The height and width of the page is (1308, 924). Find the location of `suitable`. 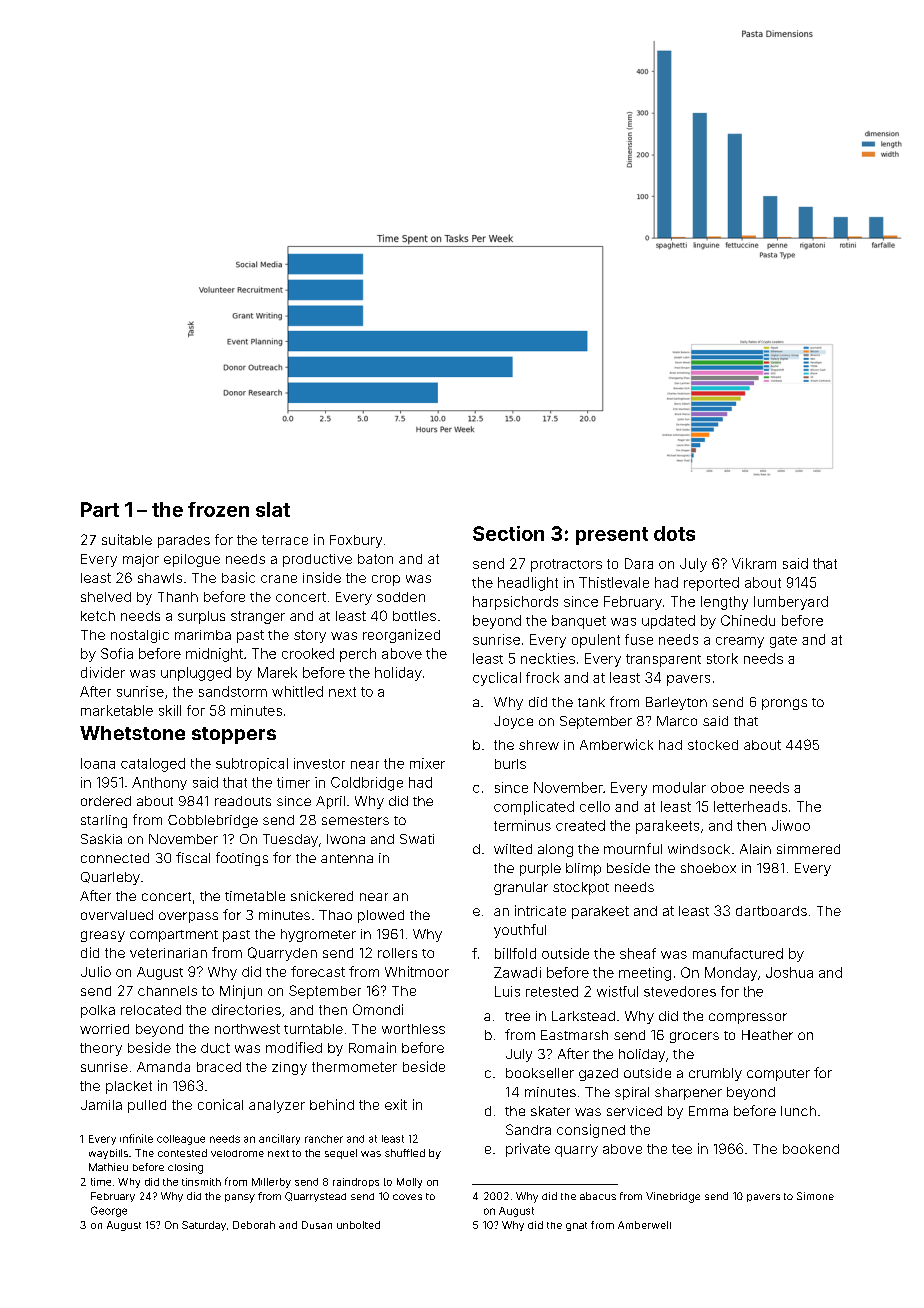

suitable is located at coordinates (127, 539).
